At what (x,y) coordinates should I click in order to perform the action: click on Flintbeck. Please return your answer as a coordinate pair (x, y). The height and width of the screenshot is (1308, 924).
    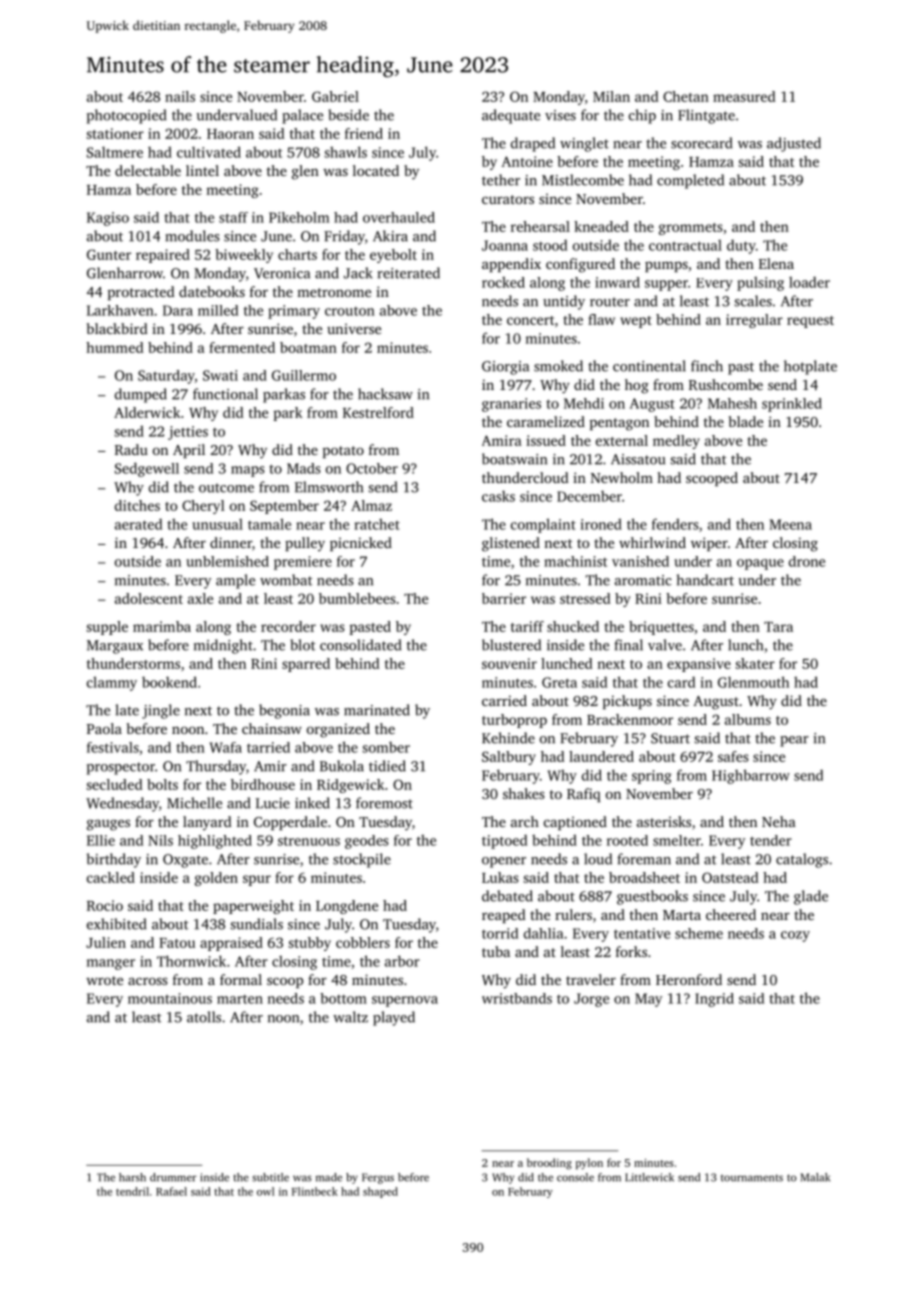
    Looking at the image, I should click on (315, 1191).
